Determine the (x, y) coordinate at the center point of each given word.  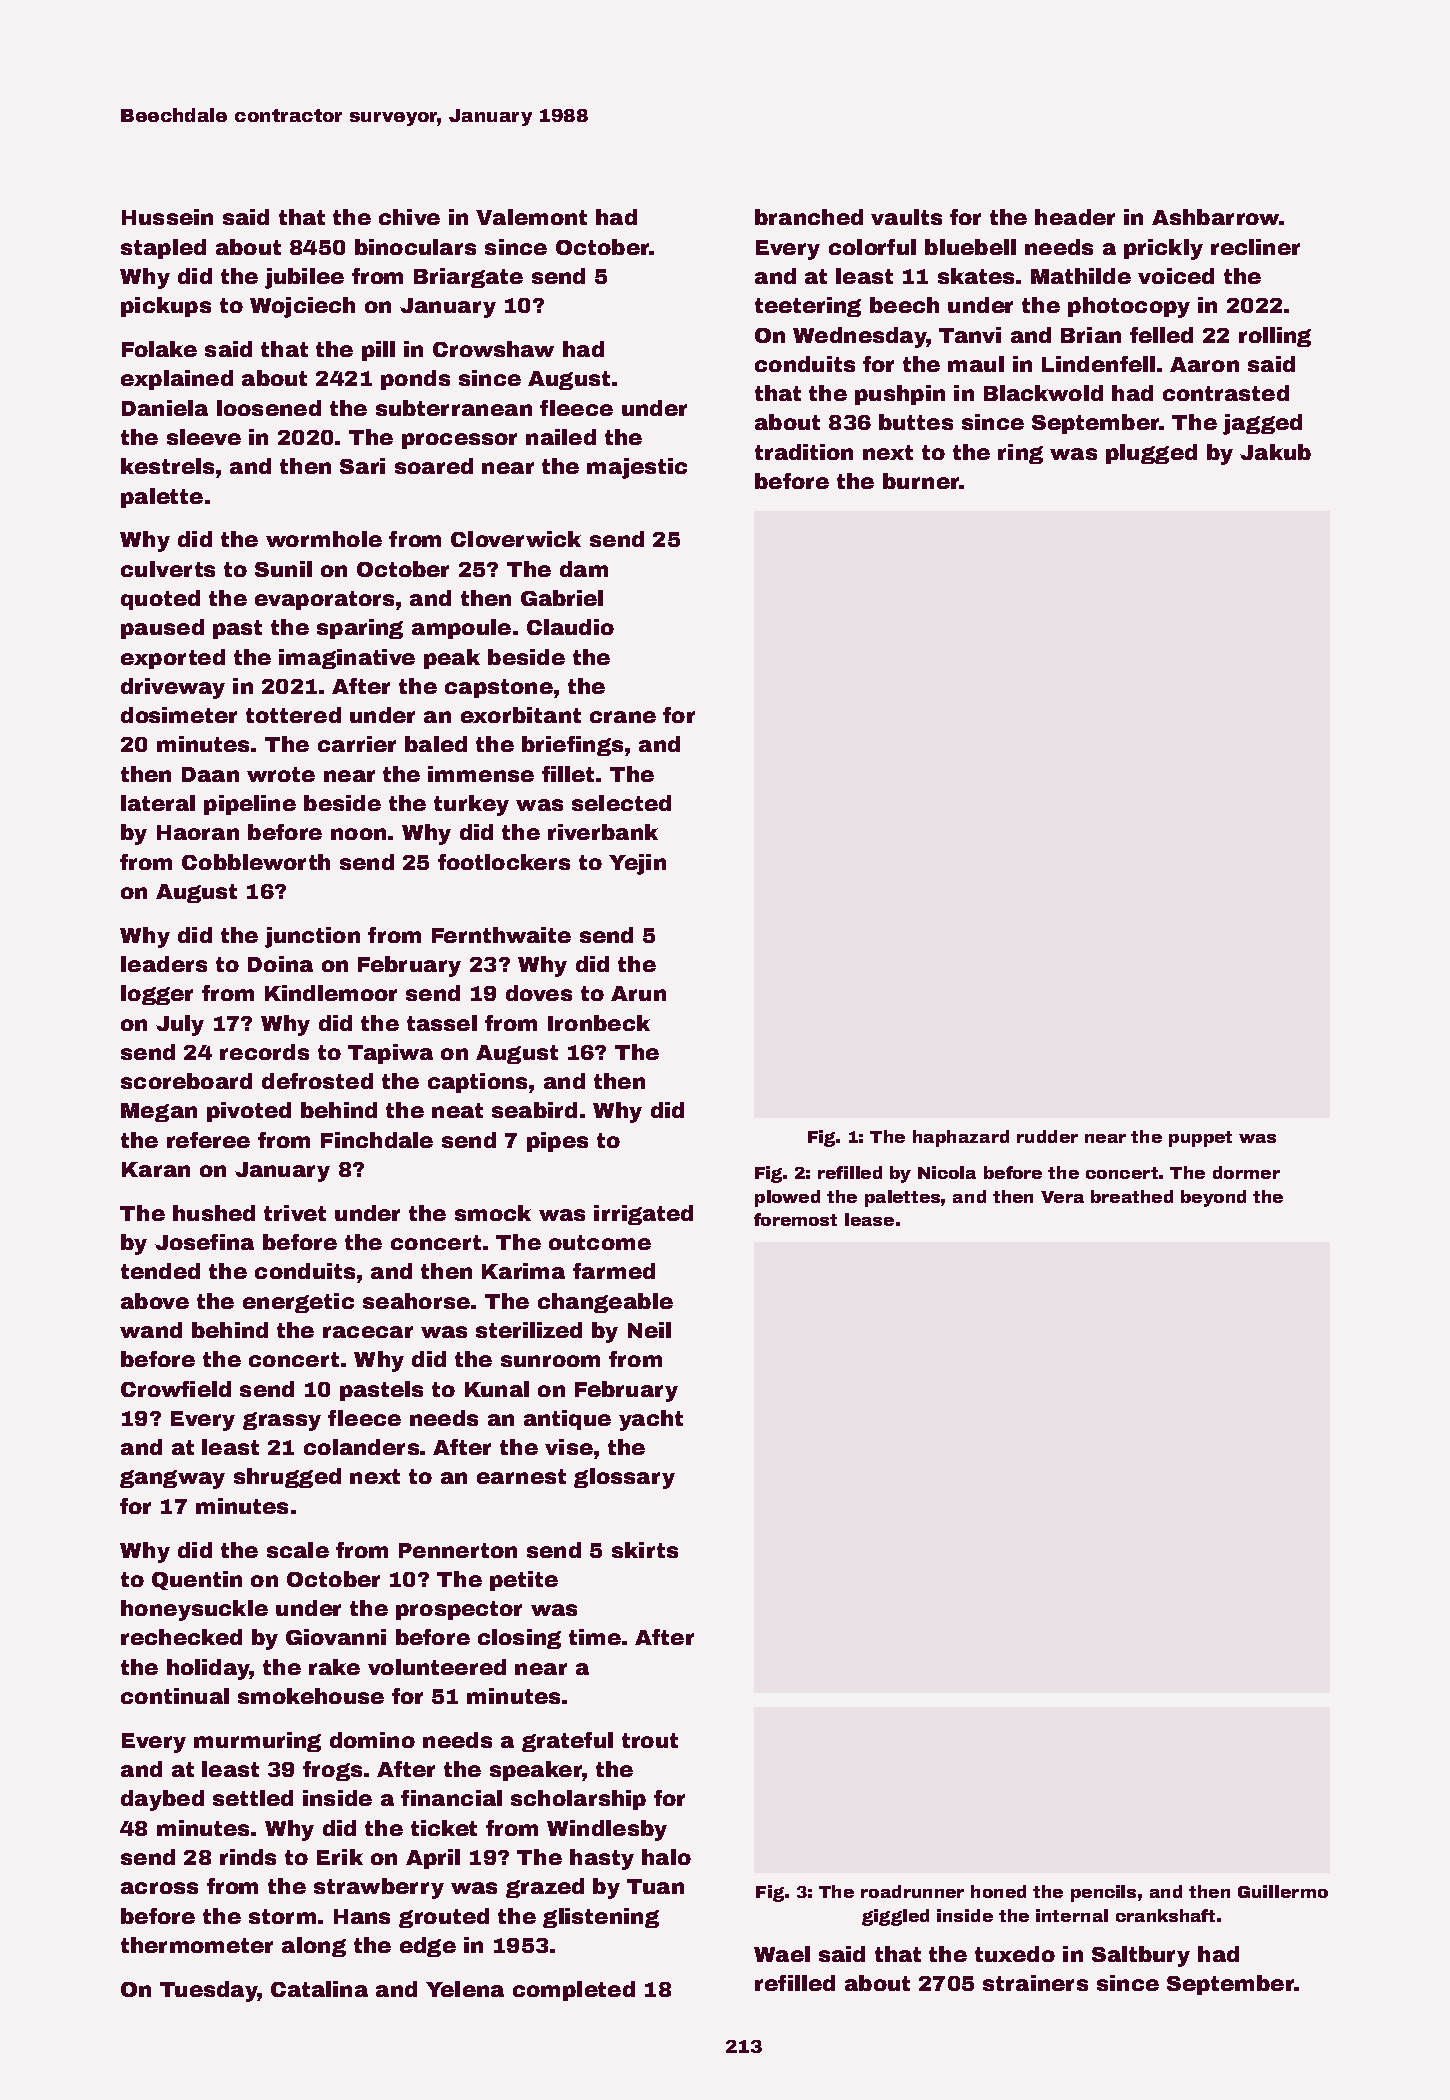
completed (574, 1991)
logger (157, 995)
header (1075, 217)
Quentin (197, 1580)
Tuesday (209, 1991)
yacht (651, 1420)
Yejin (637, 864)
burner (921, 481)
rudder (1047, 1136)
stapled (163, 249)
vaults (906, 217)
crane (623, 717)
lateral (158, 803)
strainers (1035, 1983)
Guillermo (1283, 1891)
